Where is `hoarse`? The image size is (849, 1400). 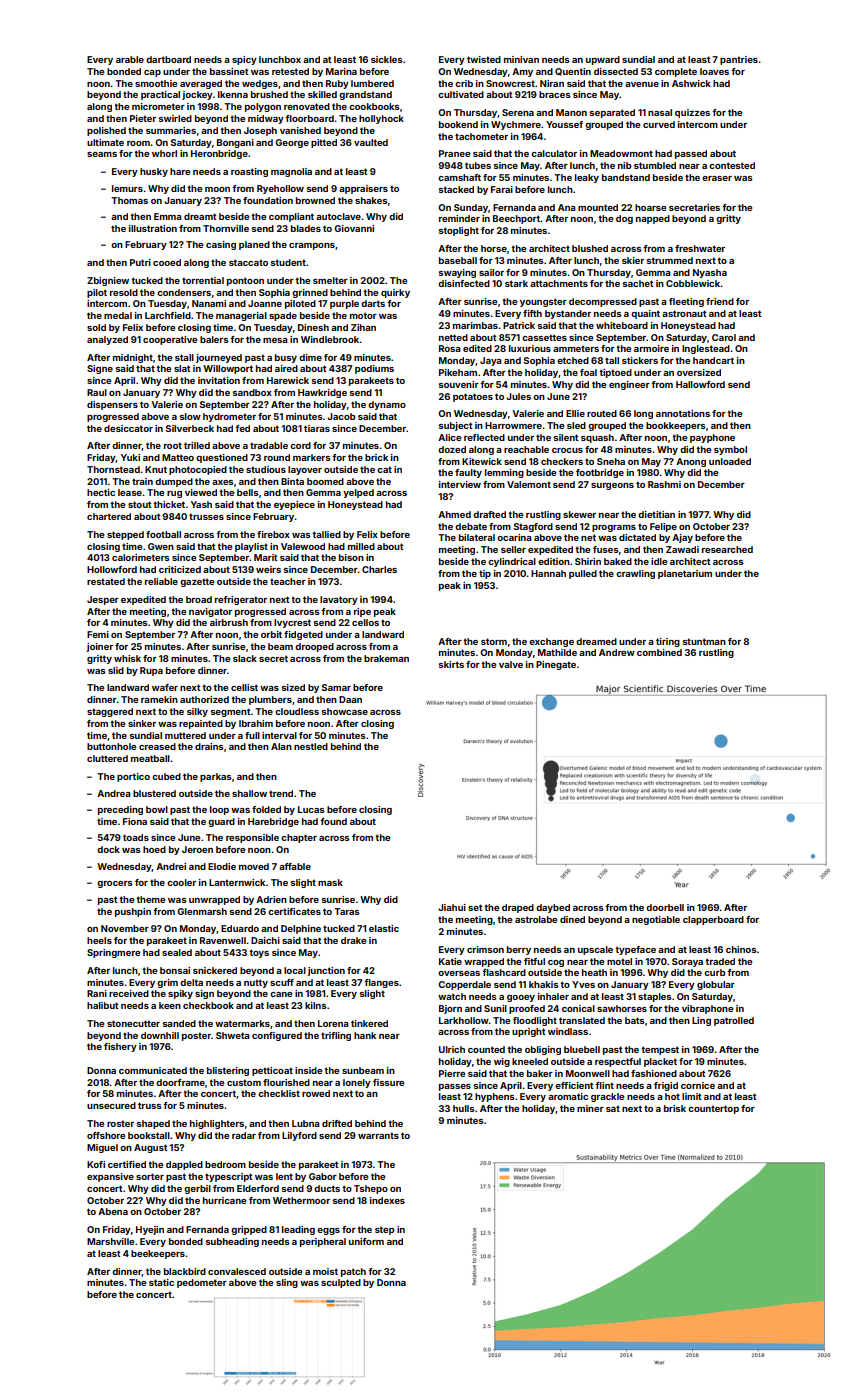 hoarse is located at coordinates (650, 207).
